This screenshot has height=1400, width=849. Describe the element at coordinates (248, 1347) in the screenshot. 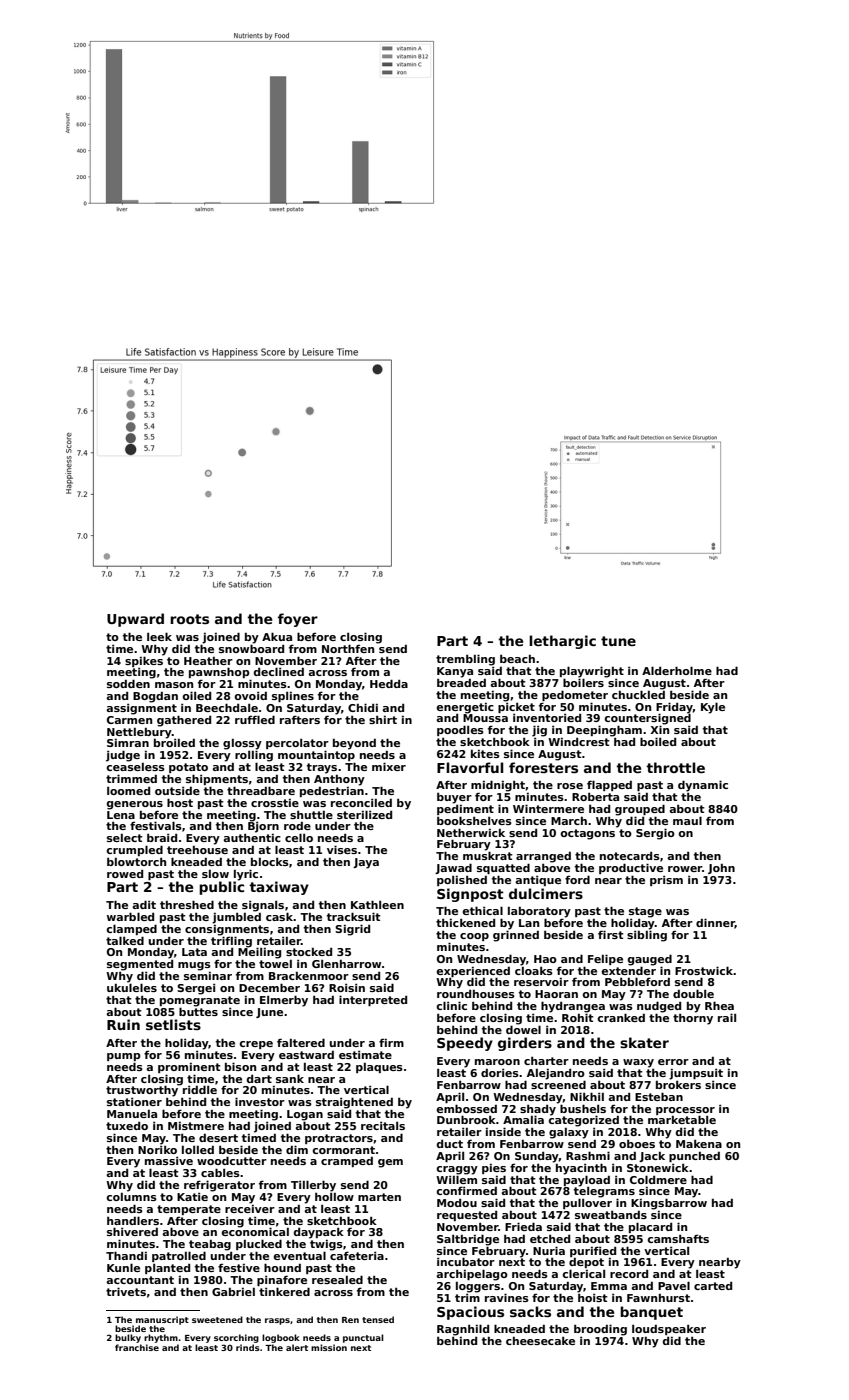

I see `rinds` at that location.
